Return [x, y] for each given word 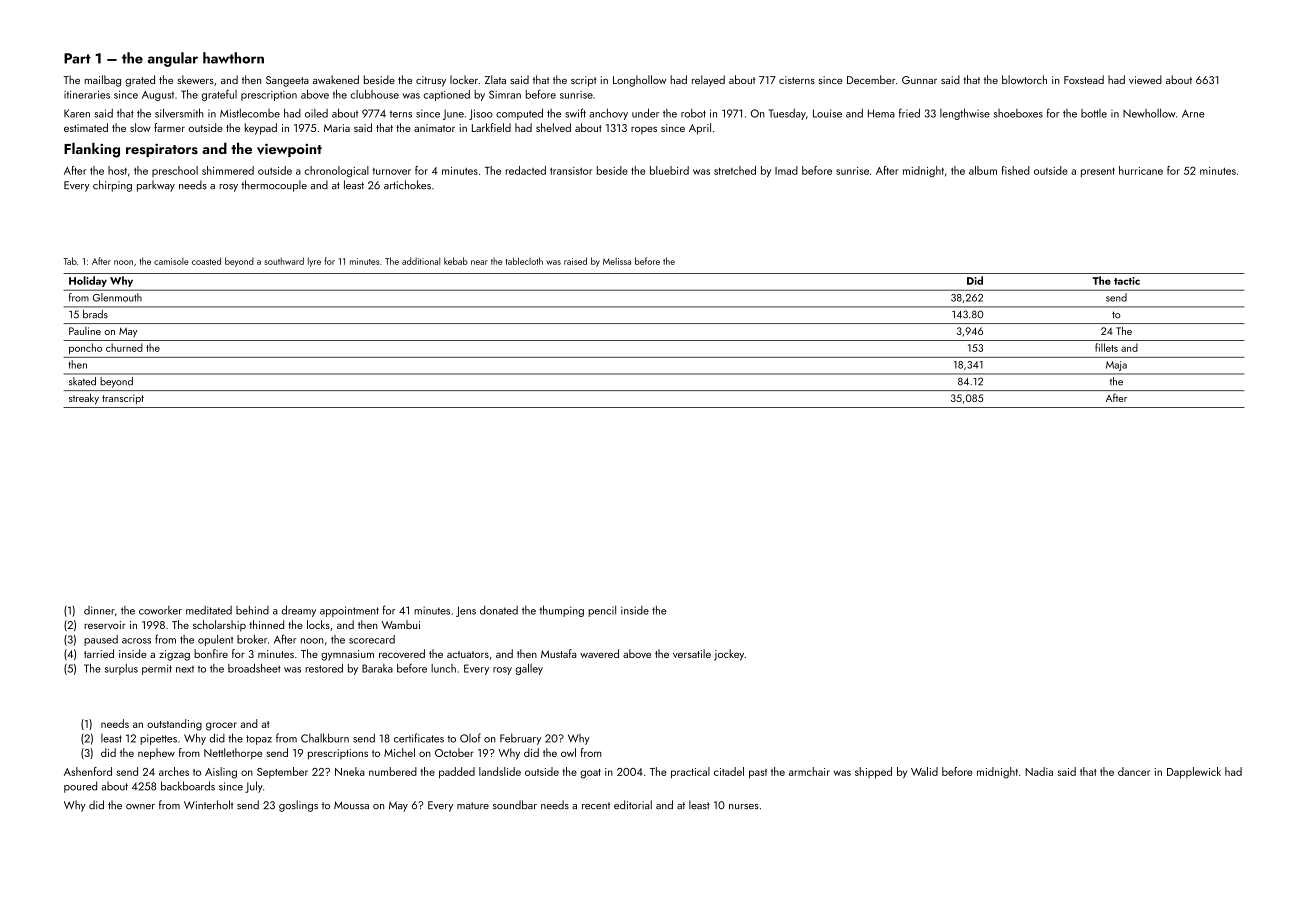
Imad [786, 170]
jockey [729, 655]
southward [284, 261]
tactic [1127, 281]
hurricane [1141, 170]
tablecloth [524, 261]
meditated [209, 610]
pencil [602, 611]
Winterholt [209, 805]
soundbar [515, 805]
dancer [1134, 771]
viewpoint [289, 150]
